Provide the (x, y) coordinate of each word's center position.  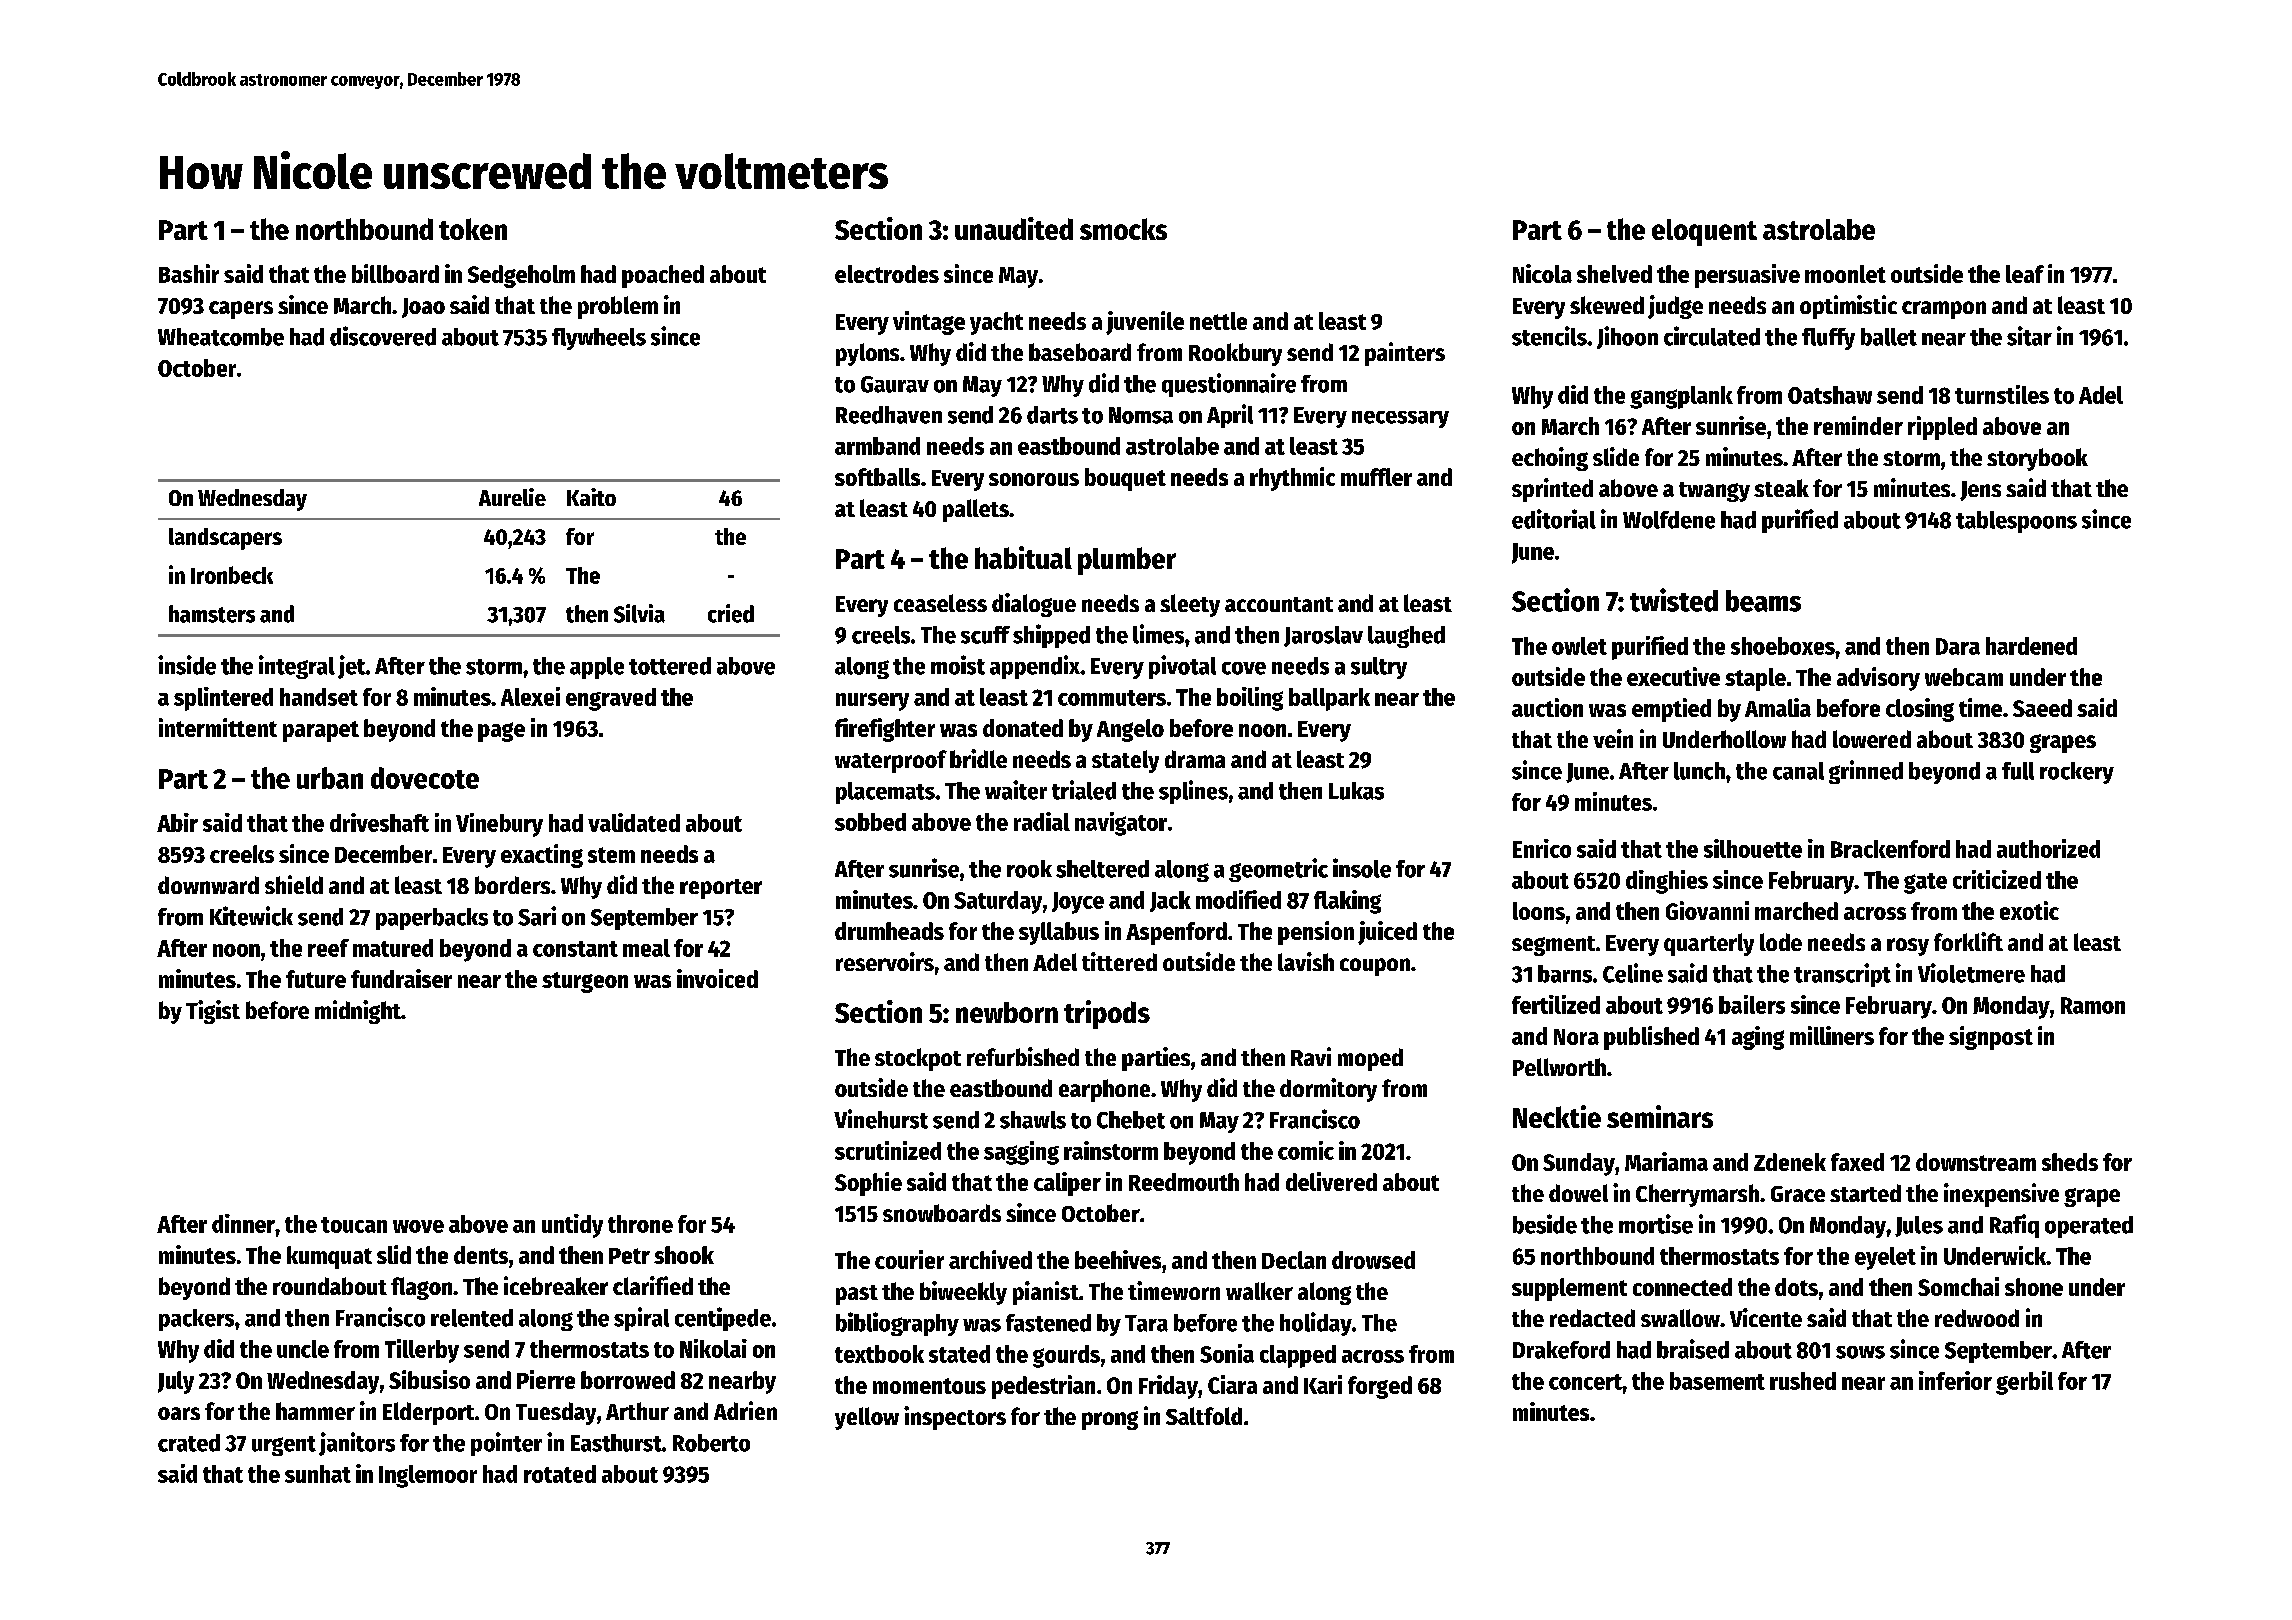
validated (634, 822)
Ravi (1311, 1056)
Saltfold (1204, 1416)
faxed (1857, 1162)
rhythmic (1292, 479)
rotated (560, 1474)
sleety (1190, 605)
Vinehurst (881, 1119)
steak (1781, 488)
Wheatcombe (221, 337)
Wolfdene (1669, 520)
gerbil (2024, 1383)
